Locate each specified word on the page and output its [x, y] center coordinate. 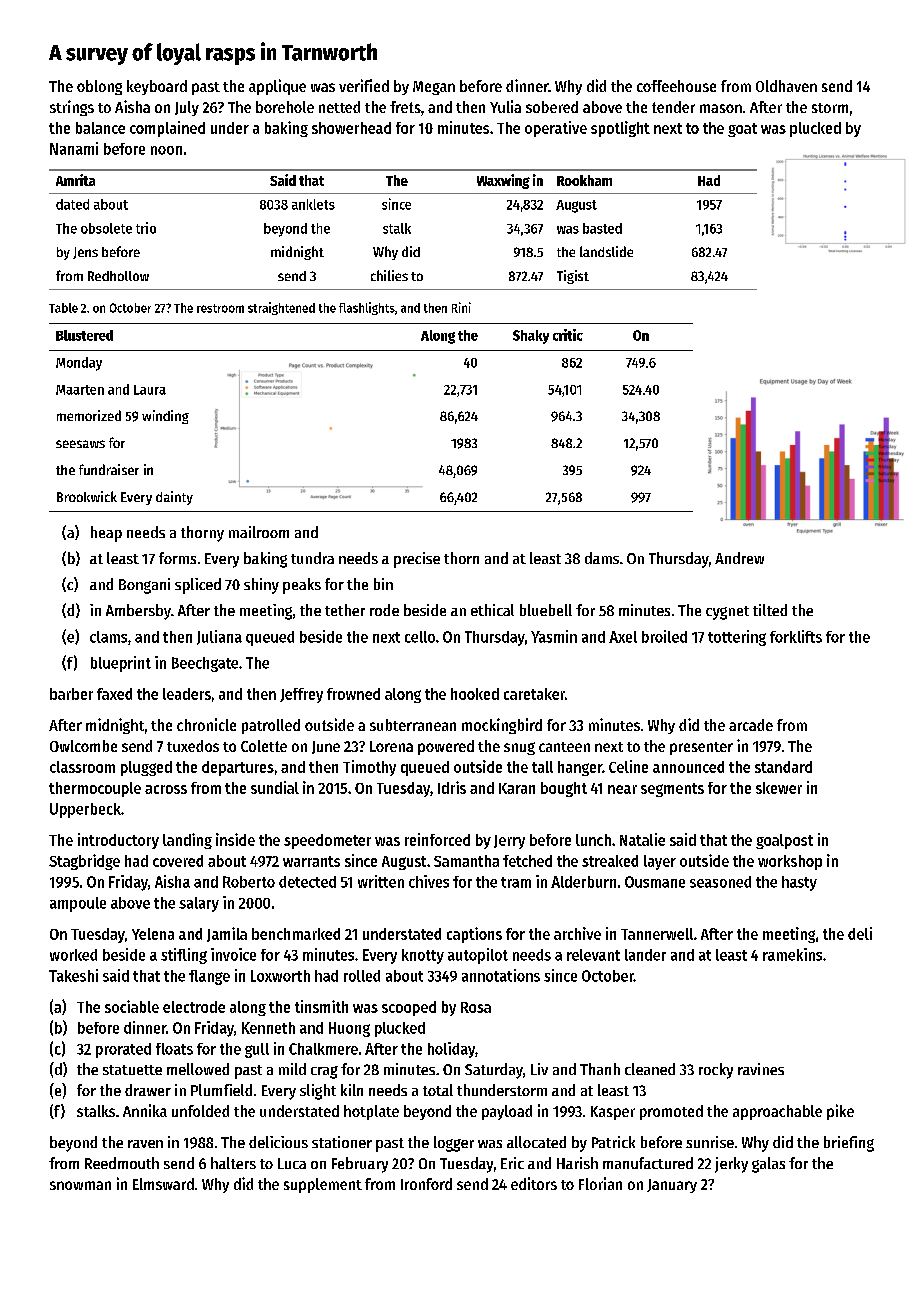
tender [673, 107]
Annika [145, 1110]
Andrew [739, 558]
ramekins [792, 954]
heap [106, 534]
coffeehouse [676, 86]
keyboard [157, 87]
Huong [349, 1029]
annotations [501, 975]
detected [307, 882]
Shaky [531, 337]
